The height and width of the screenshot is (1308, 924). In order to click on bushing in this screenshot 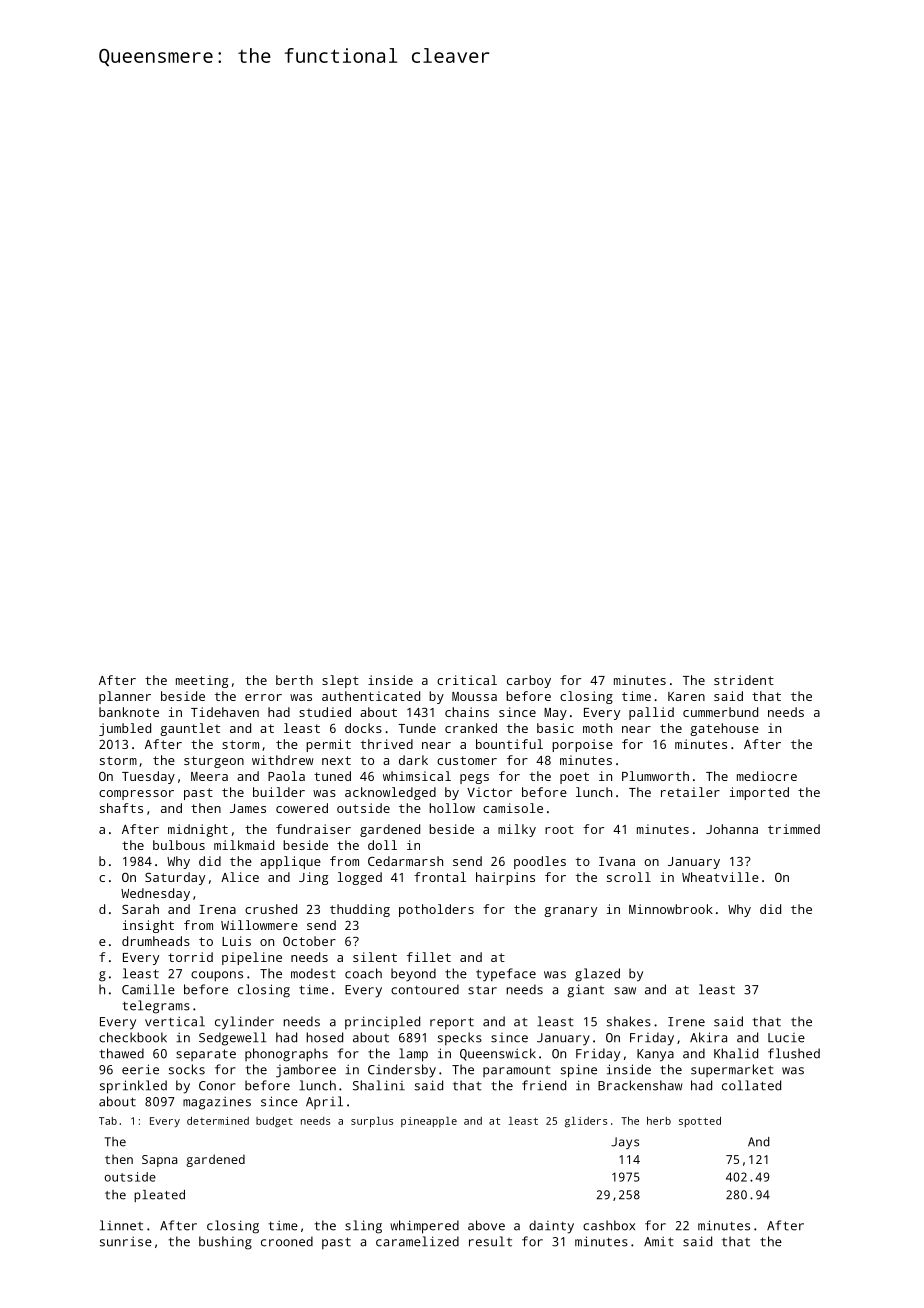, I will do `click(225, 1243)`.
